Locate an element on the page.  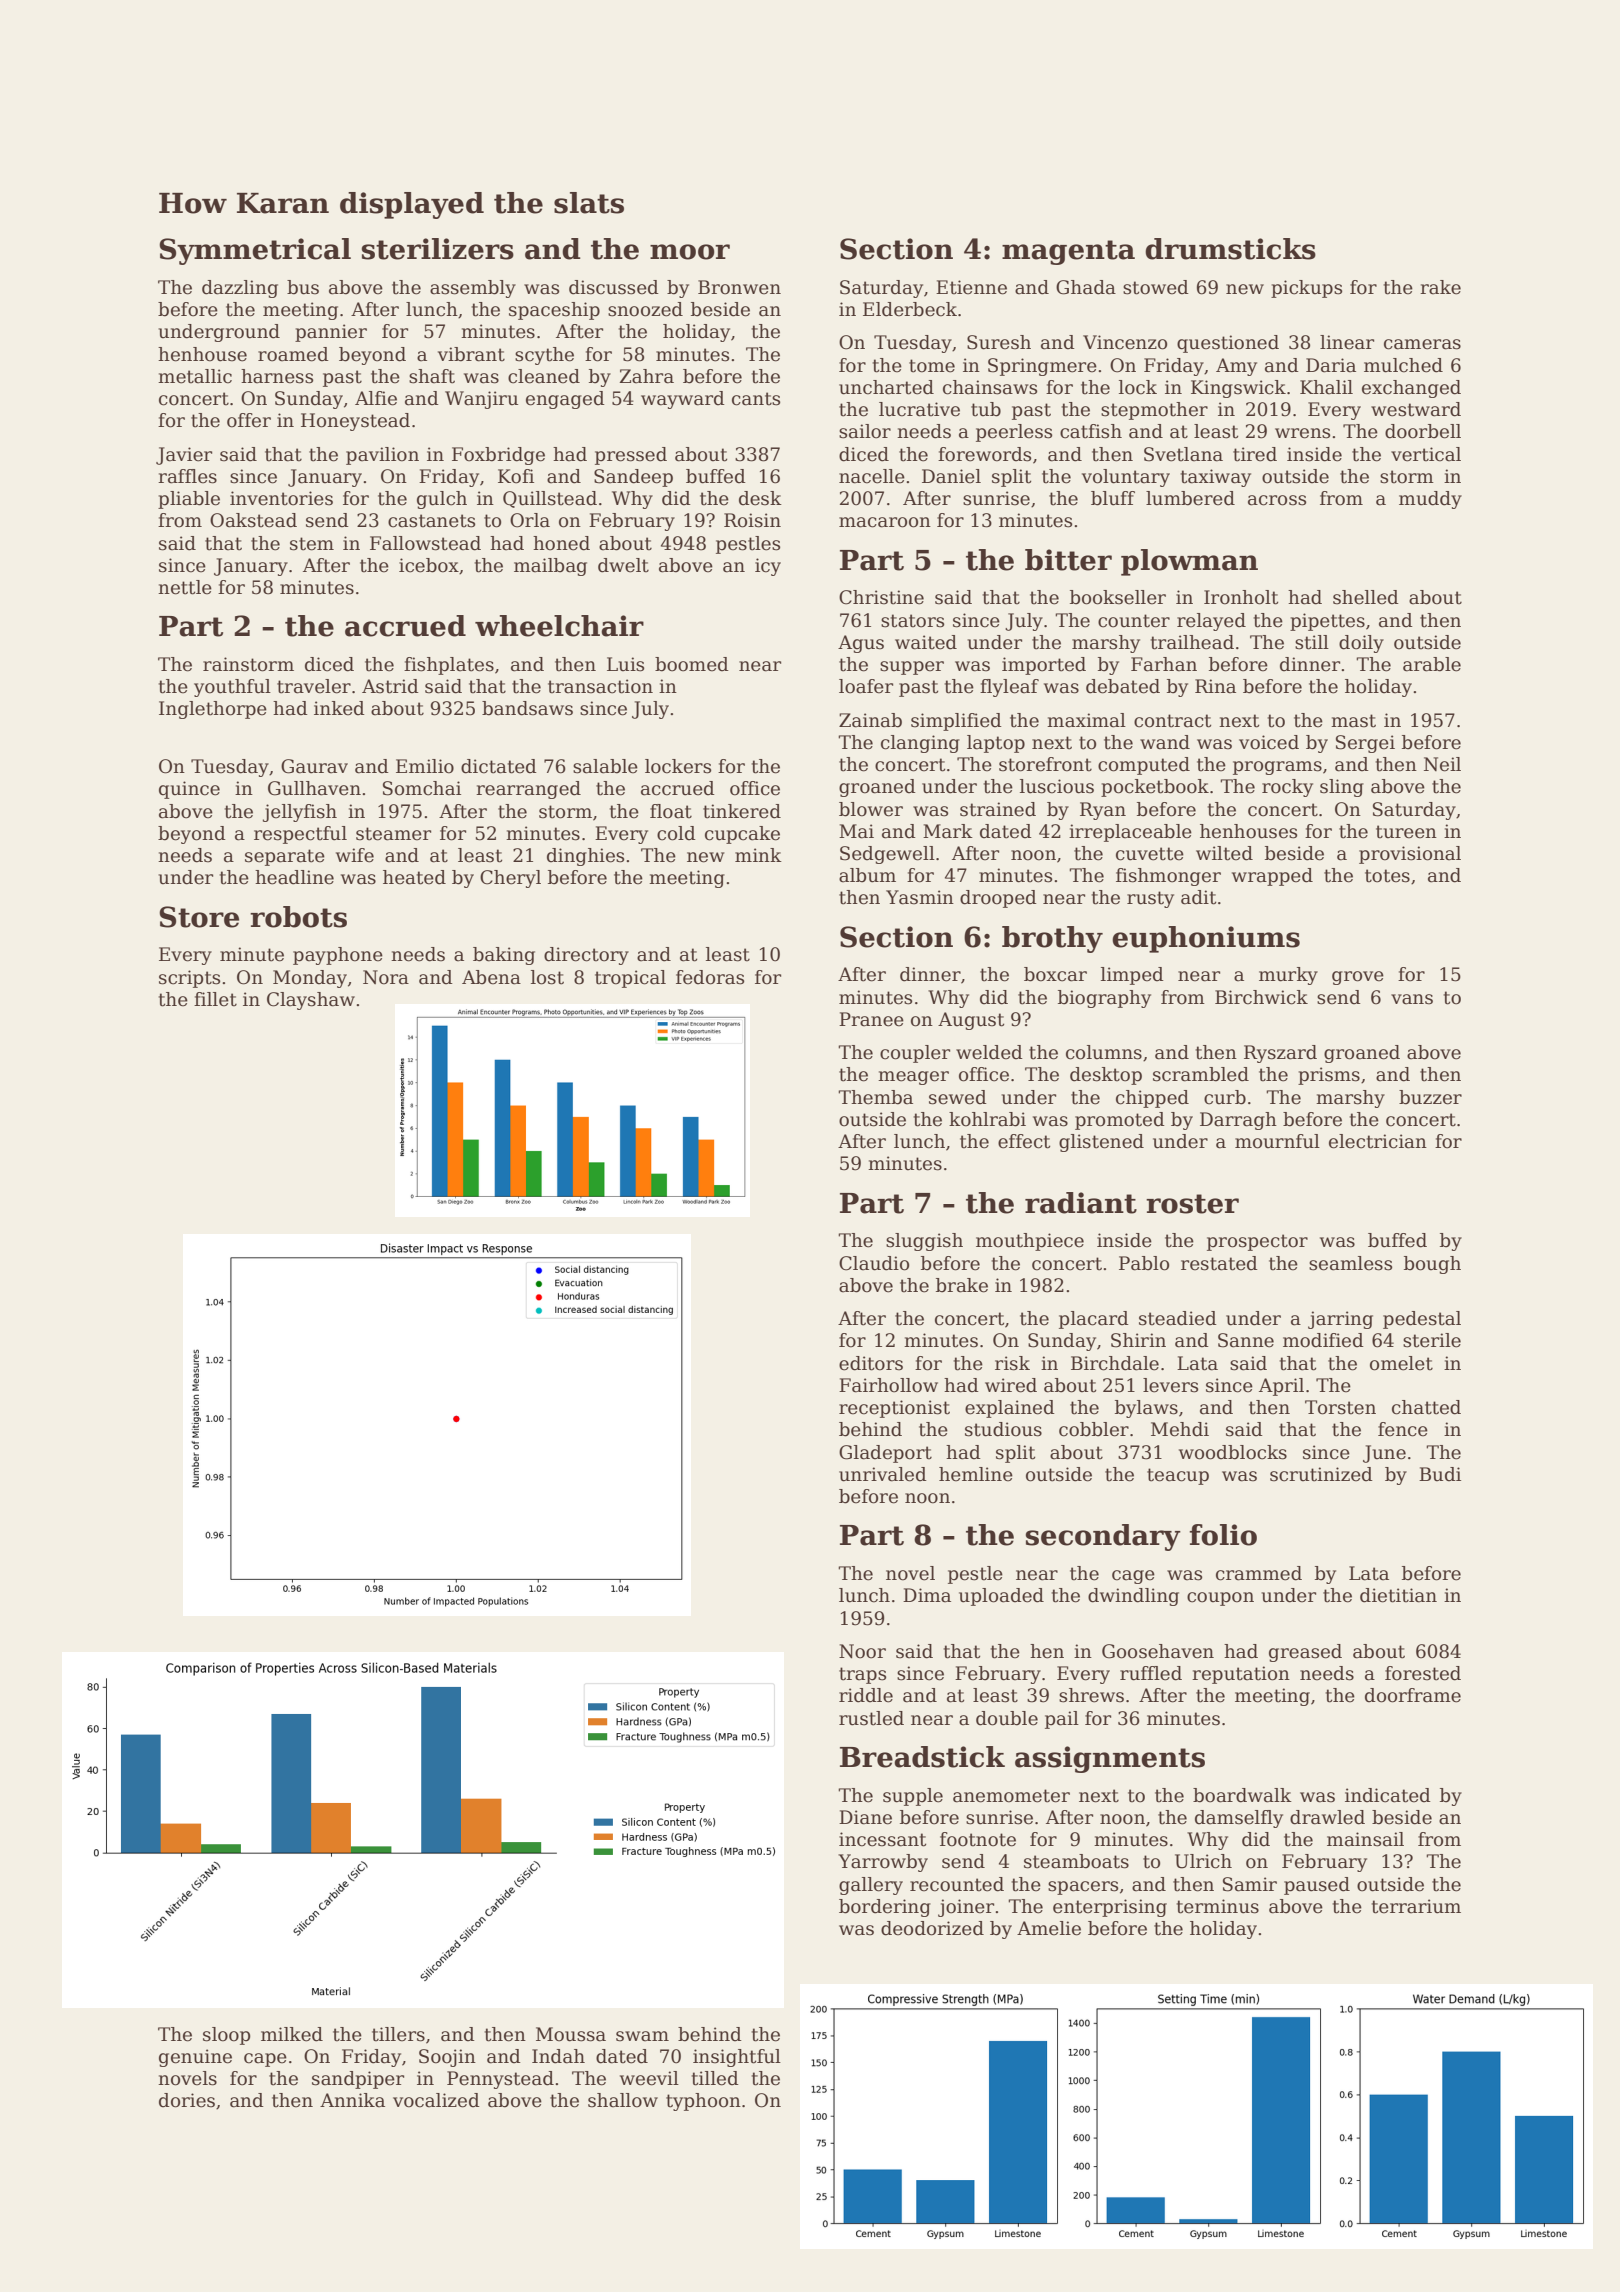
dories is located at coordinates (187, 2100).
